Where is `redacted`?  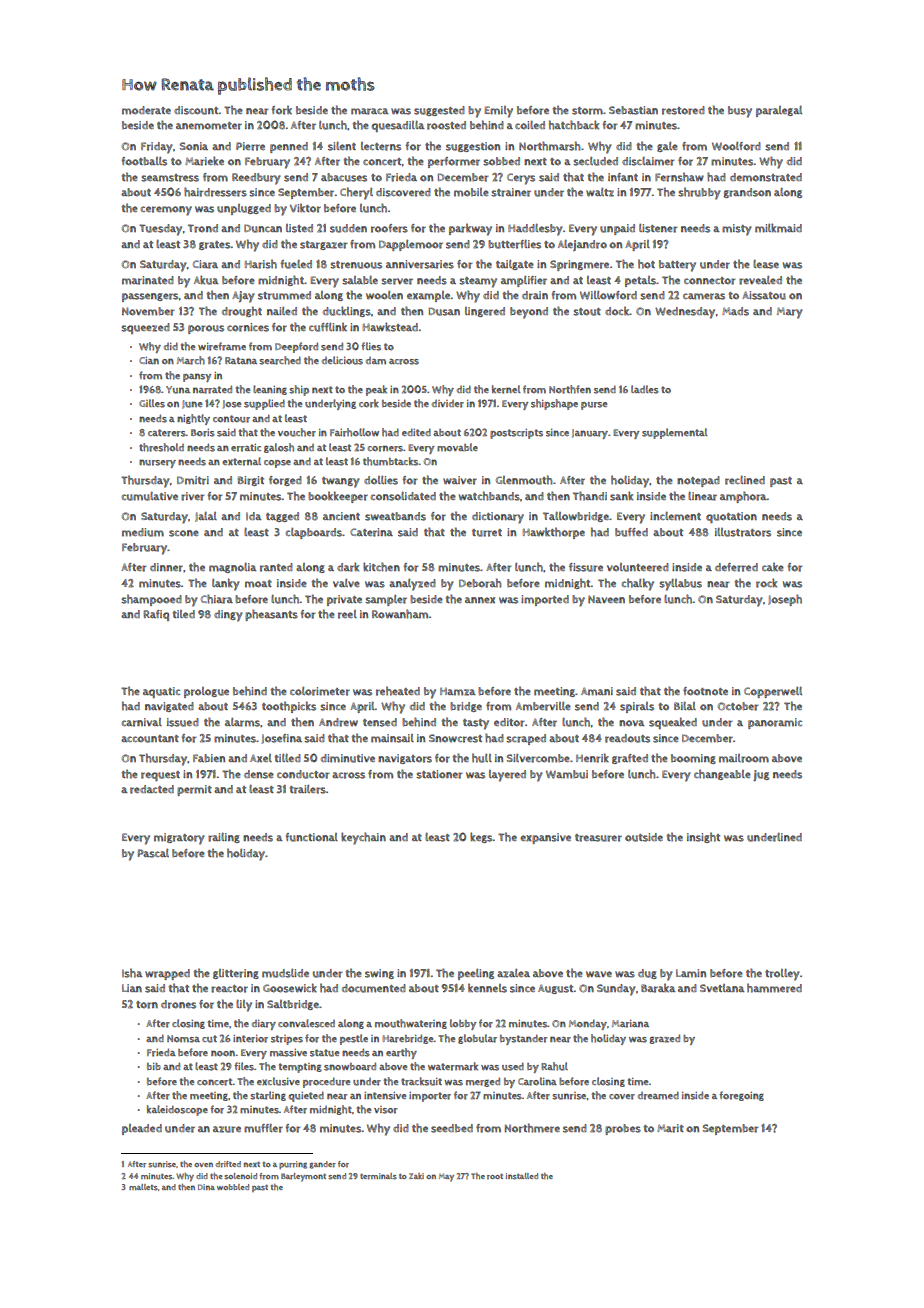 redacted is located at coordinates (152, 789).
